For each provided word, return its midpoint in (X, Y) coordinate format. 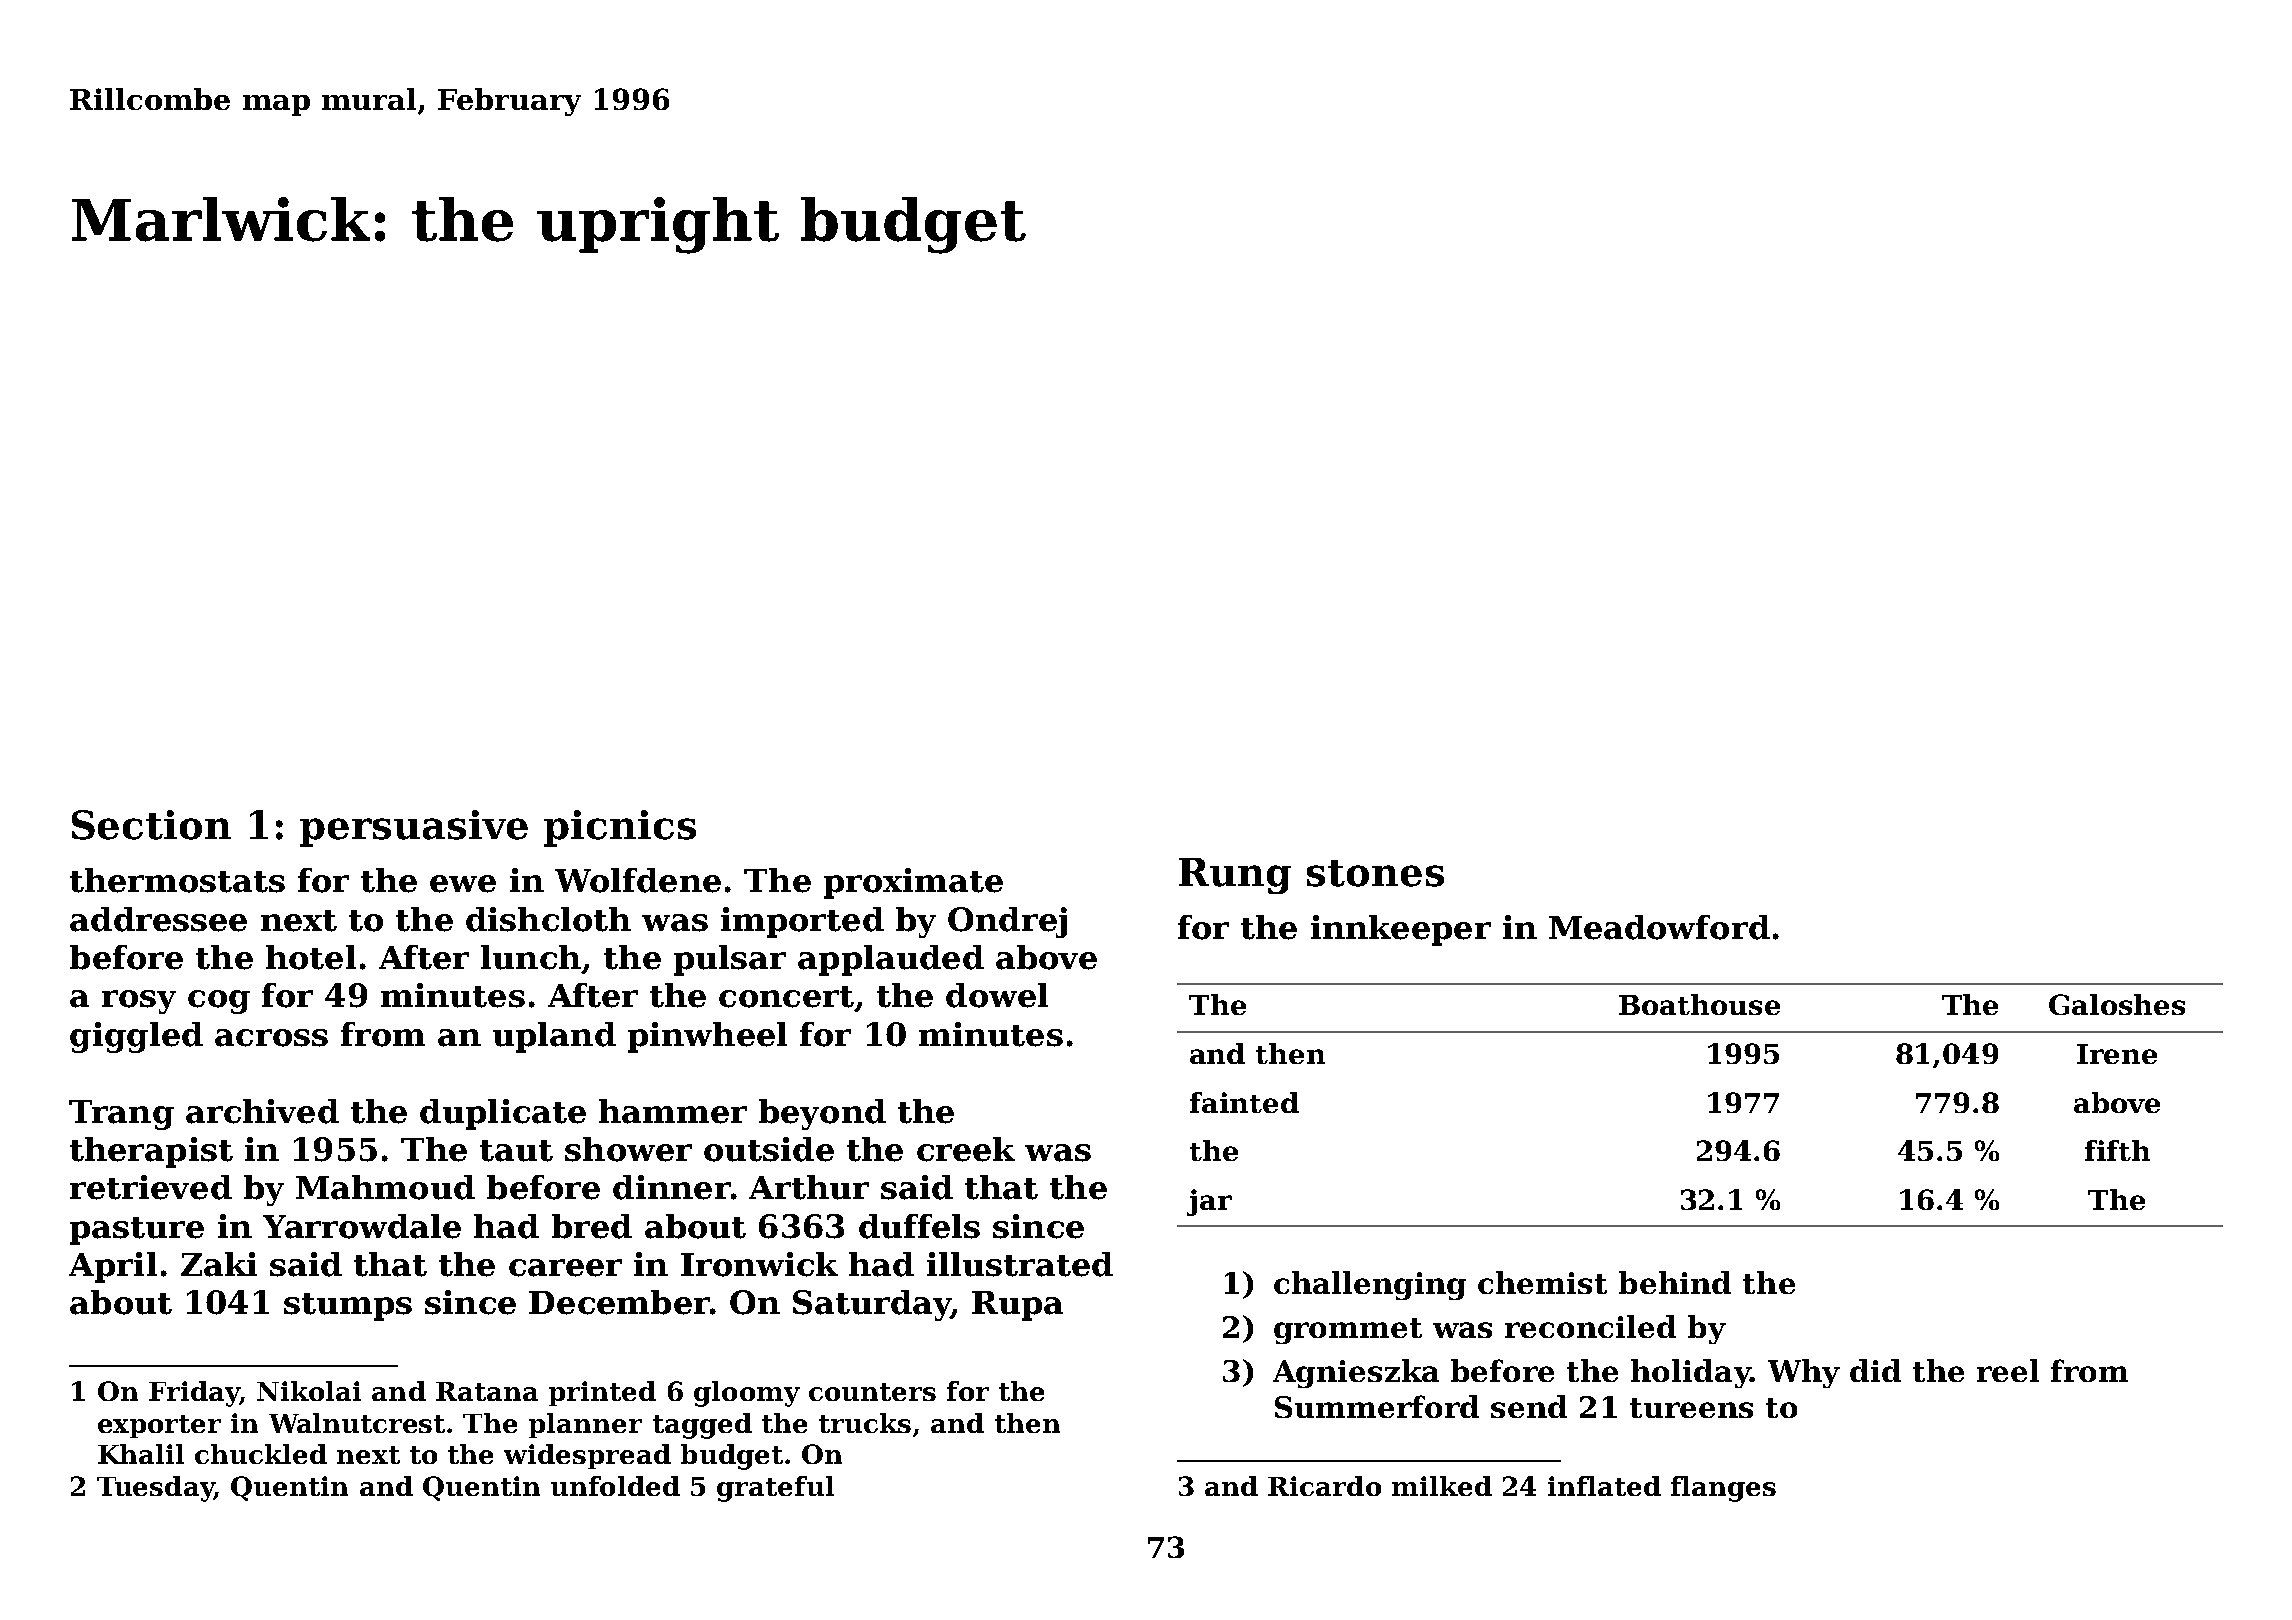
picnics (620, 828)
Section (151, 825)
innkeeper (1401, 930)
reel (2008, 1370)
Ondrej (1007, 922)
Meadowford (1659, 927)
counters (872, 1392)
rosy (139, 1002)
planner (585, 1425)
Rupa (1017, 1306)
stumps (348, 1307)
